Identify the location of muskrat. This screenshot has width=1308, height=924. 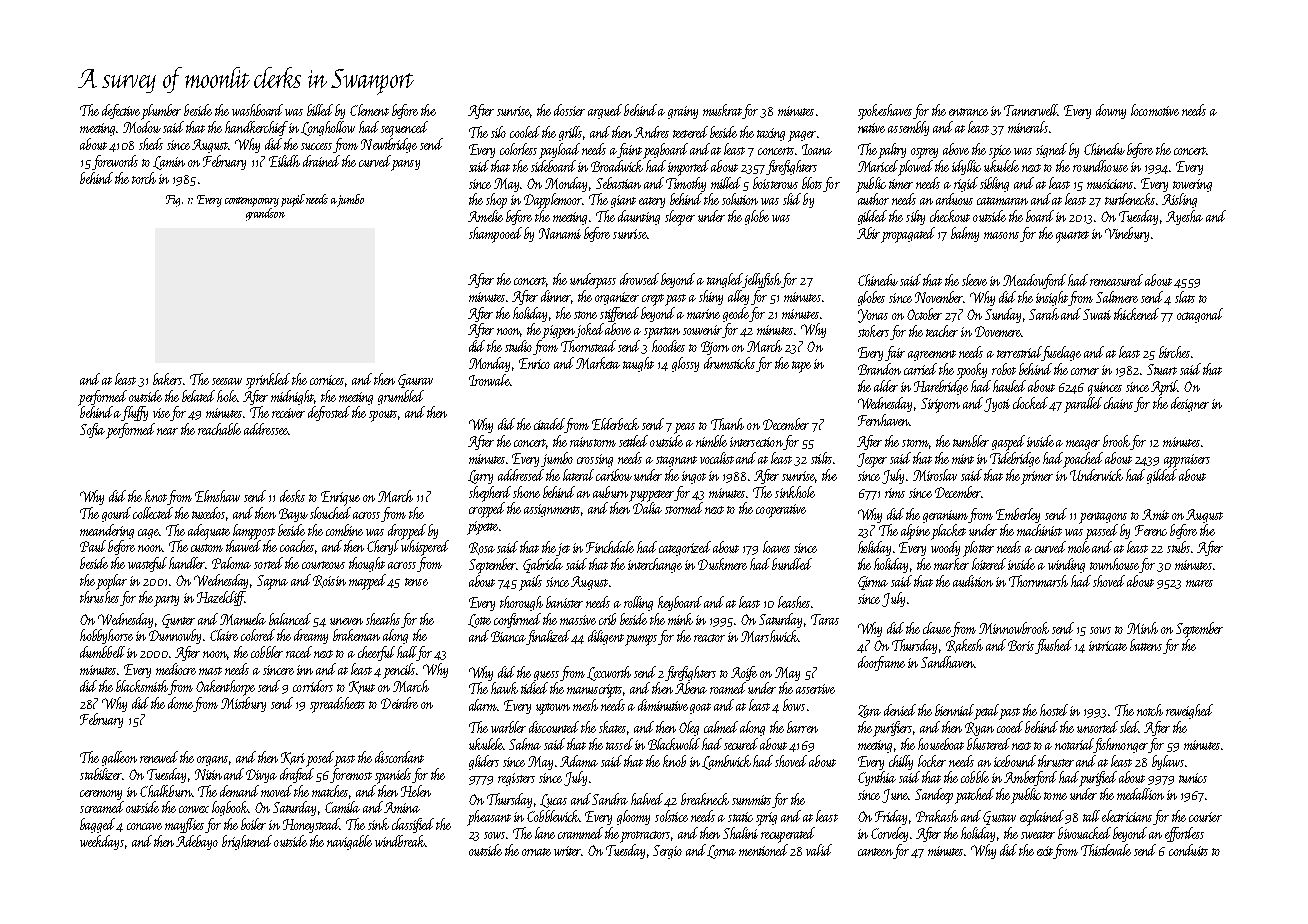
(723, 111).
